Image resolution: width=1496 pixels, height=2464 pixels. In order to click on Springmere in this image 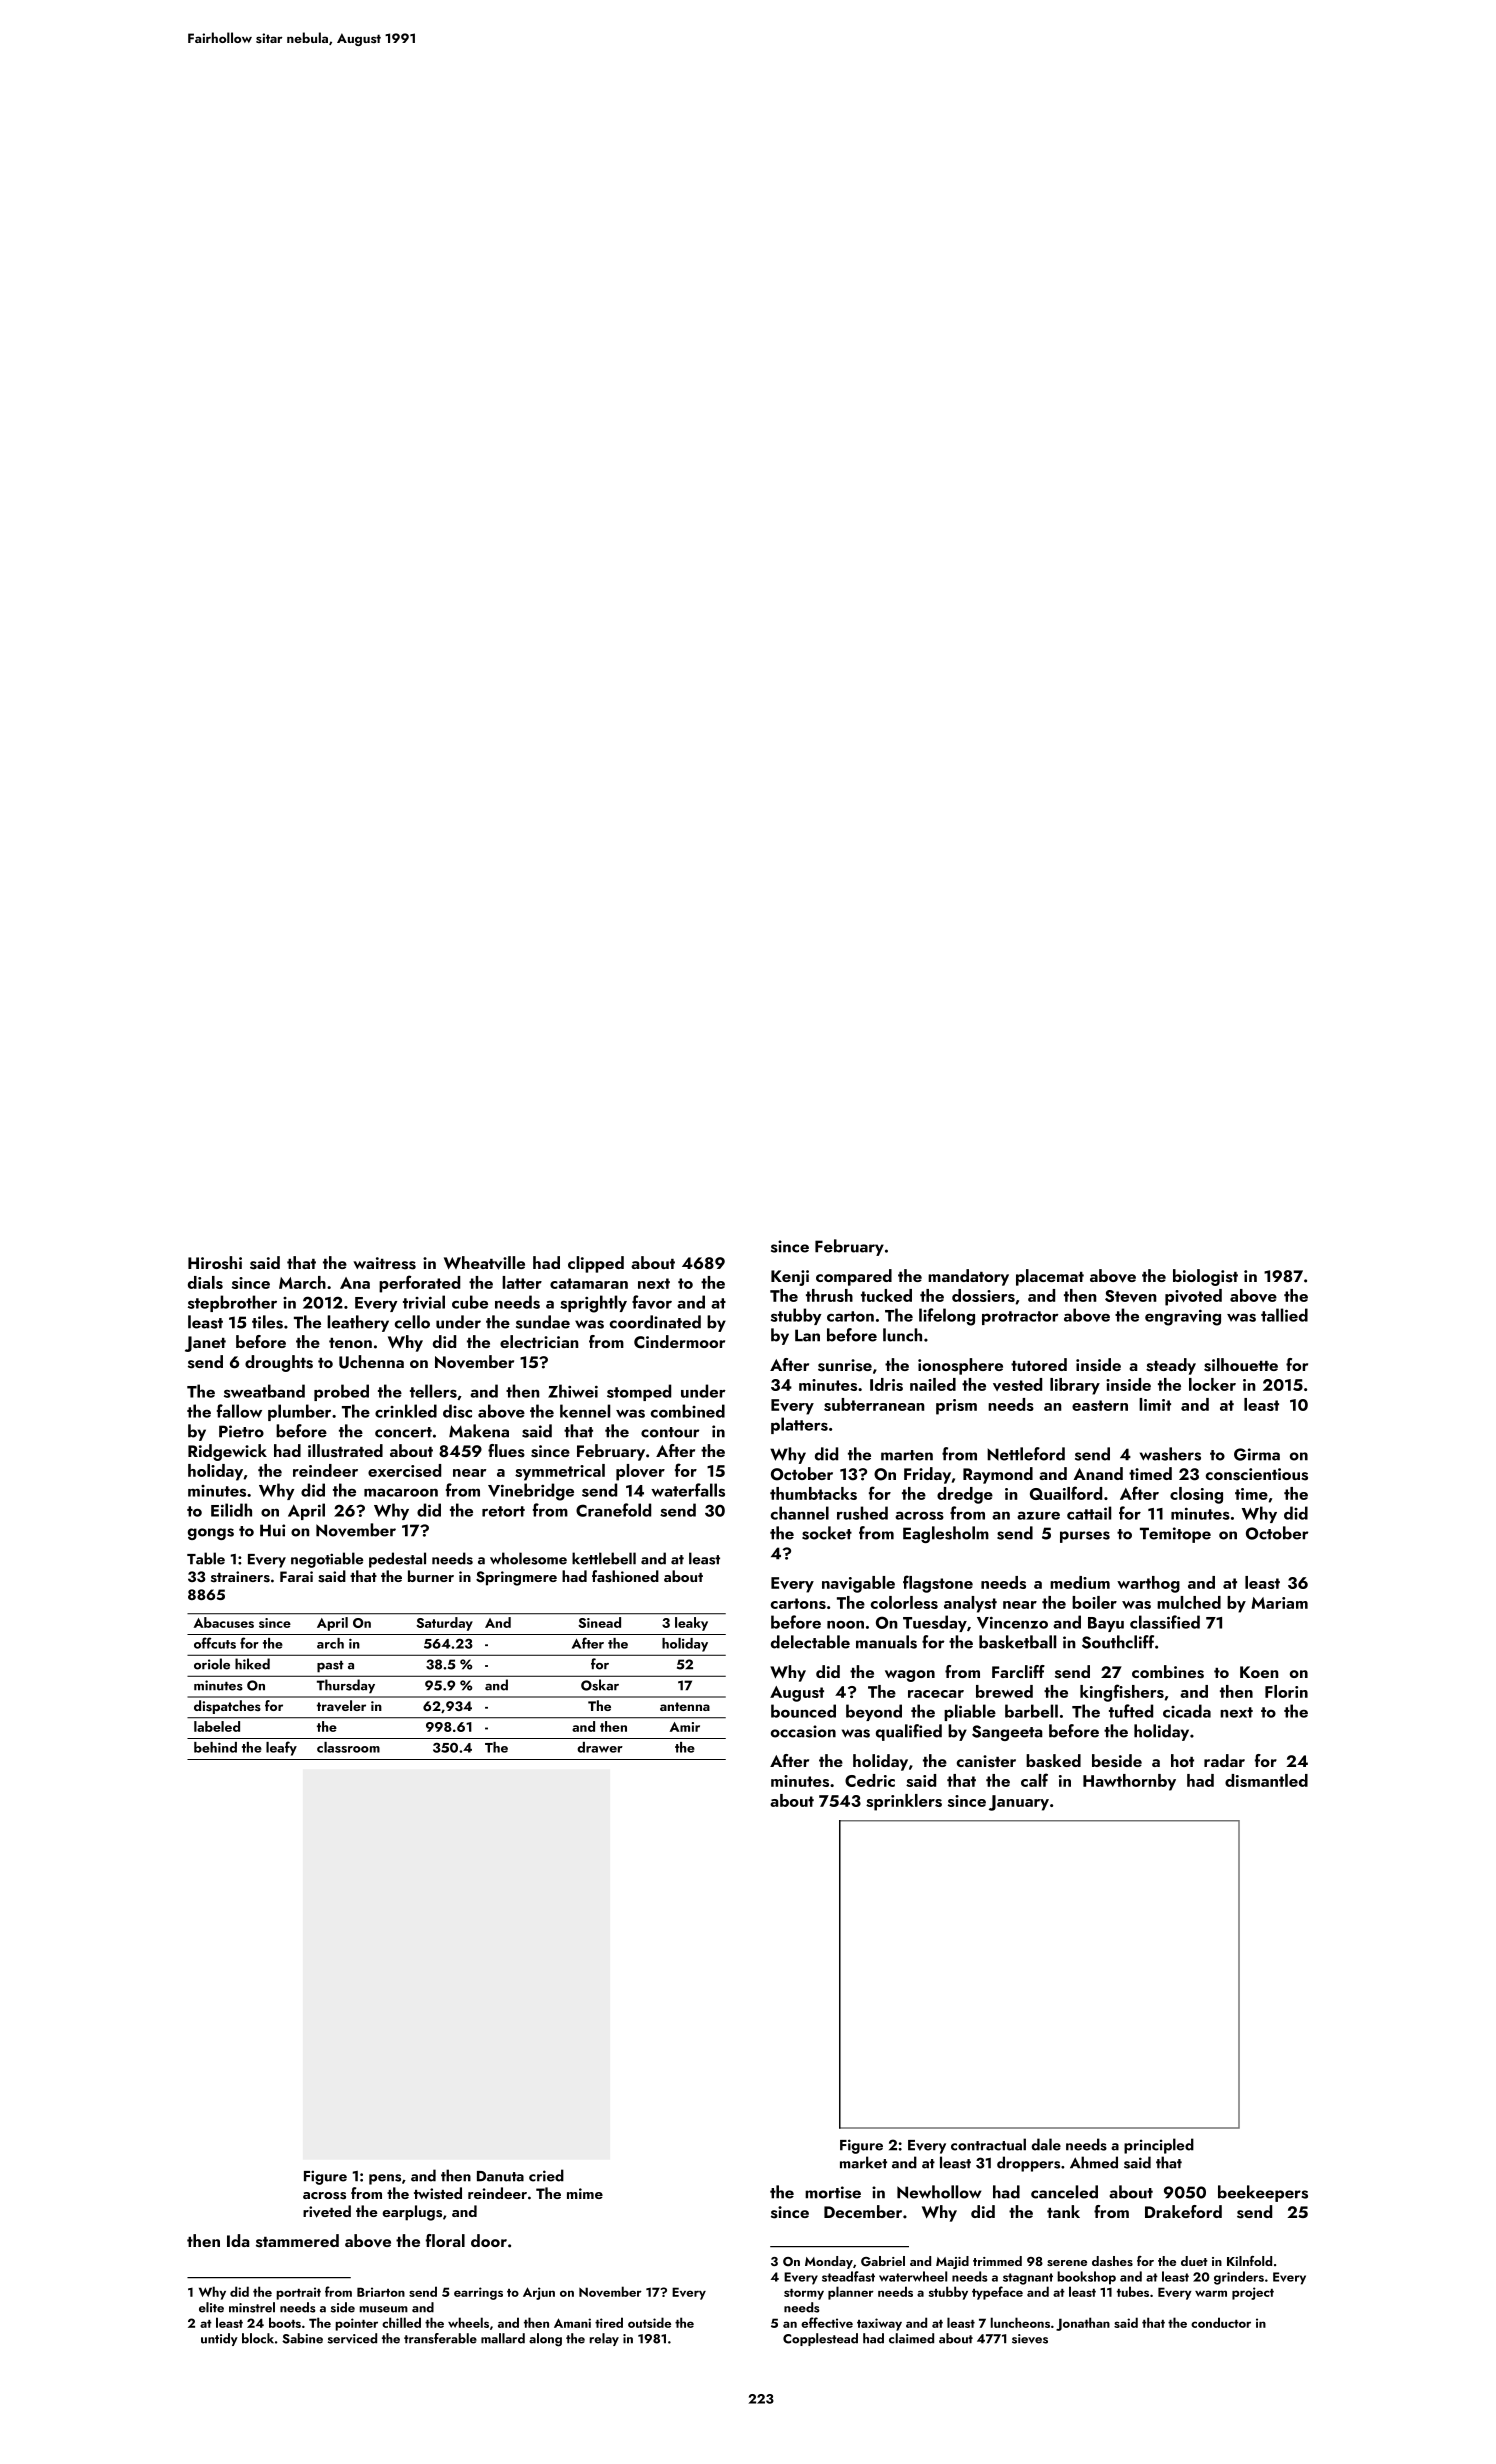, I will do `click(516, 1578)`.
